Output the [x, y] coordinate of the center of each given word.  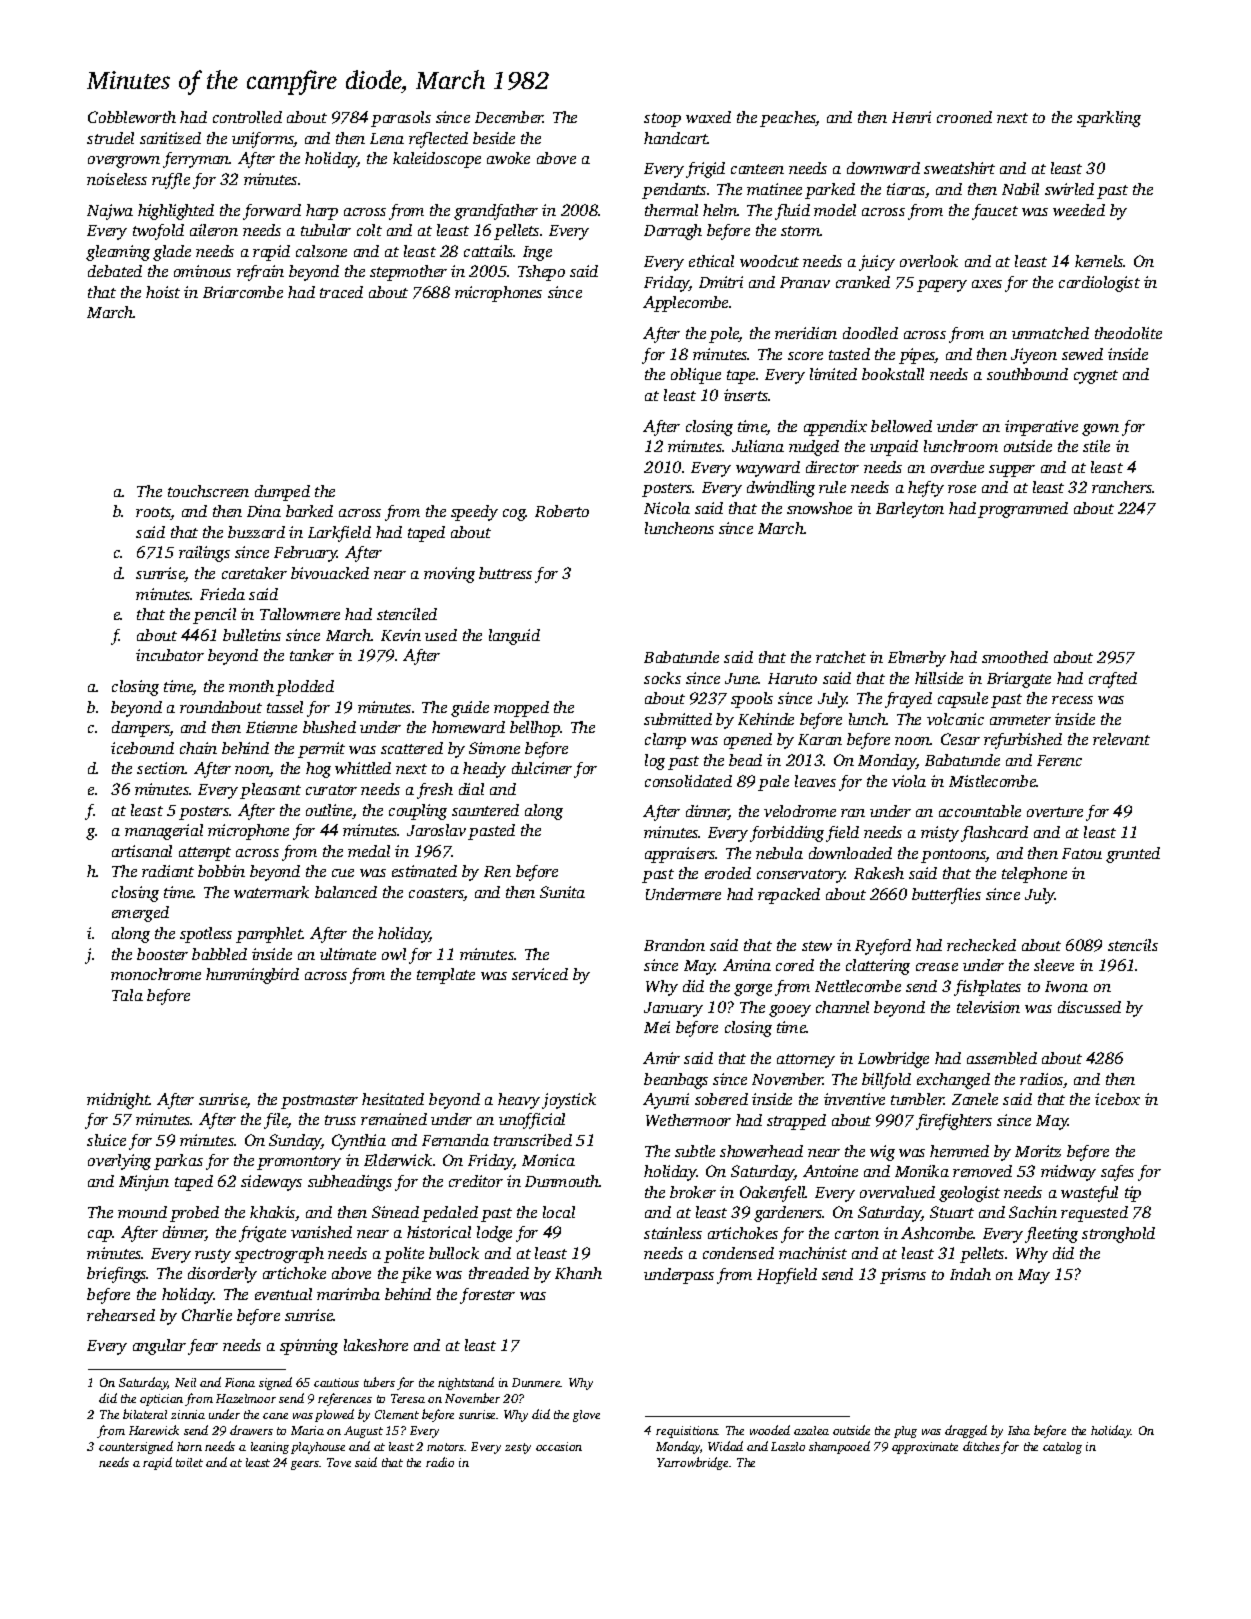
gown [1100, 430]
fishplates [987, 988]
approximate [925, 1448]
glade [172, 253]
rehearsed [121, 1315]
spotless [206, 935]
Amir [661, 1058]
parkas [178, 1162]
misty [940, 834]
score [805, 356]
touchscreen [208, 491]
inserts [746, 395]
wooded [770, 1430]
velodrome [800, 811]
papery [942, 286]
